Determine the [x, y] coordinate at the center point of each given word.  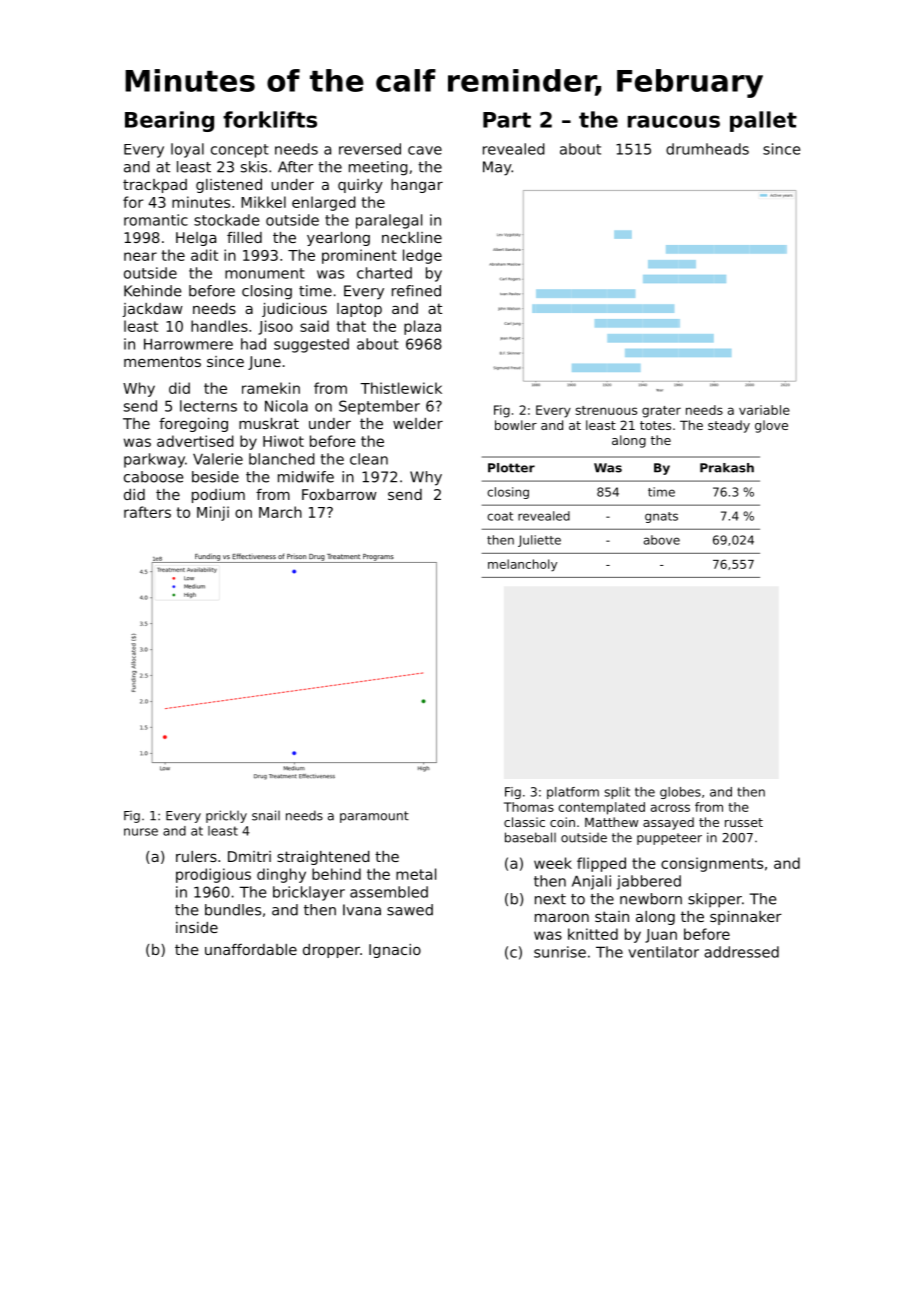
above [662, 540]
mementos [162, 361]
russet [744, 822]
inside [197, 927]
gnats [661, 517]
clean [369, 459]
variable [764, 410]
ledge [422, 256]
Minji [213, 513]
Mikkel [263, 202]
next [550, 899]
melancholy [522, 565]
